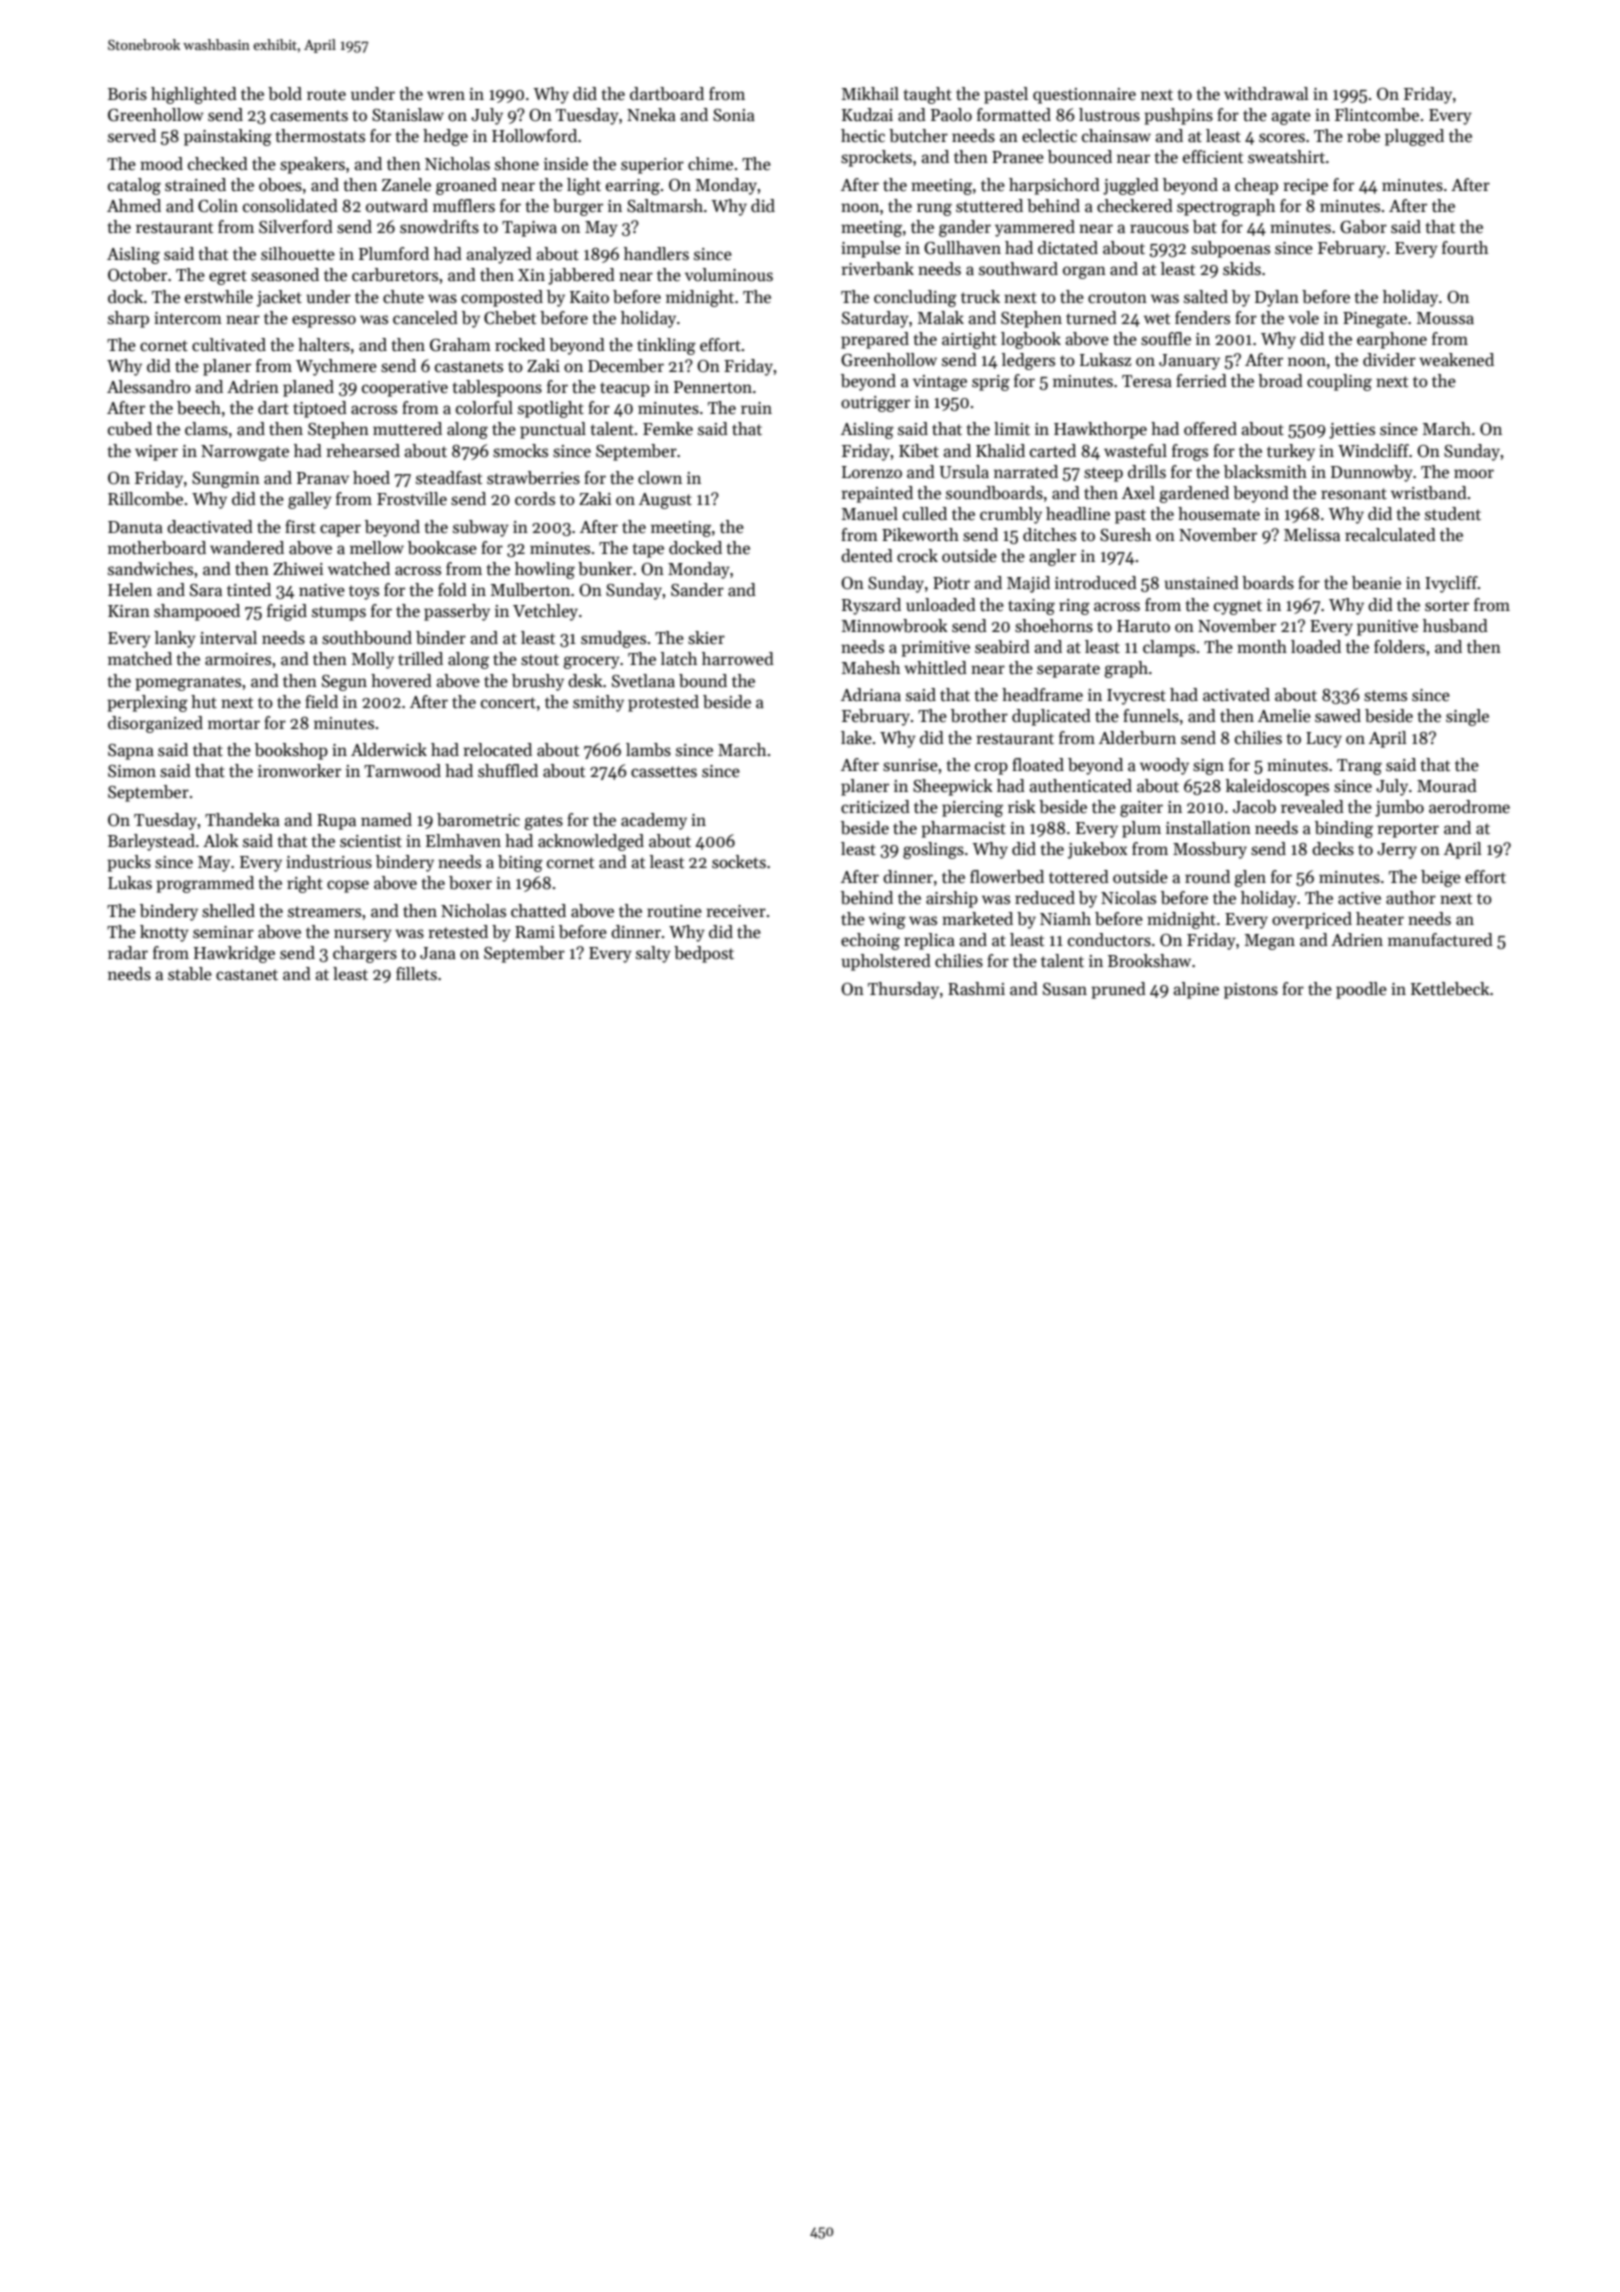 The height and width of the screenshot is (2292, 1620). I want to click on poodle, so click(1361, 990).
